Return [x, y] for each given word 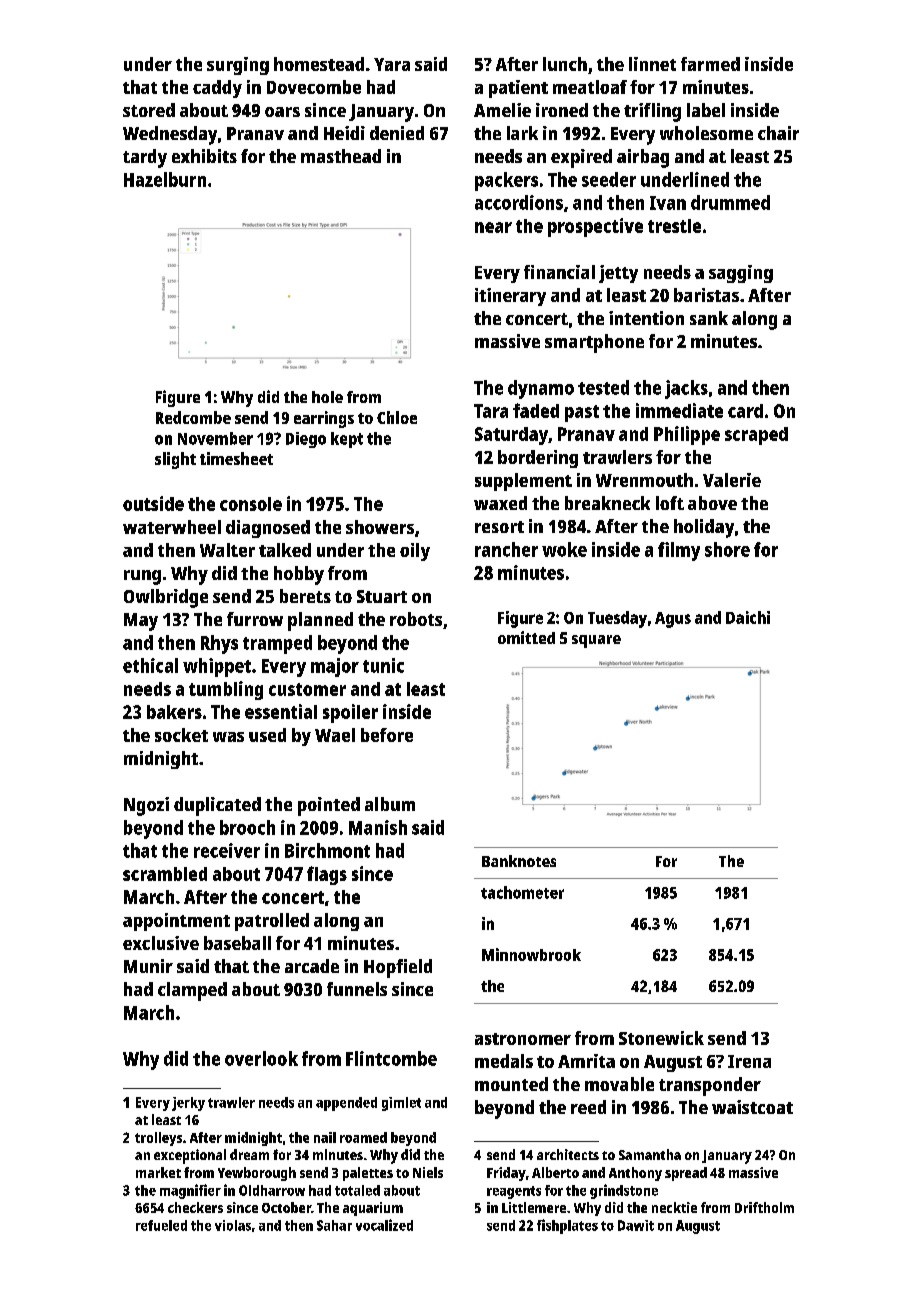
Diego [306, 440]
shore [727, 549]
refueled [161, 1225]
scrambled [165, 874]
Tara [491, 411]
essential [281, 711]
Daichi [748, 617]
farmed [710, 64]
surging [238, 66]
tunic [383, 665]
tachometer [522, 892]
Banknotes [519, 861]
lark [522, 133]
